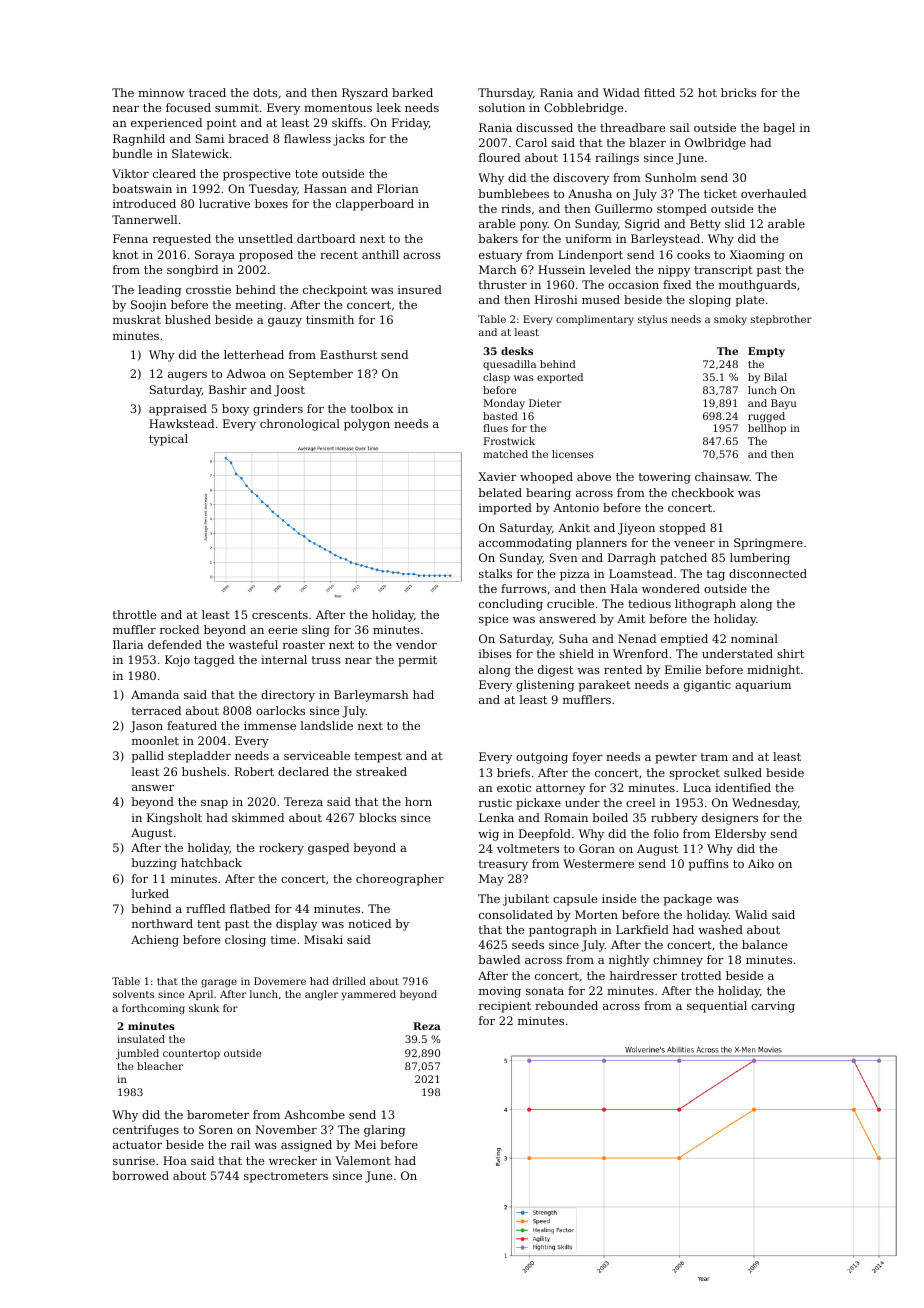 This screenshot has width=924, height=1308. Describe the element at coordinates (254, 771) in the screenshot. I see `Robert` at that location.
